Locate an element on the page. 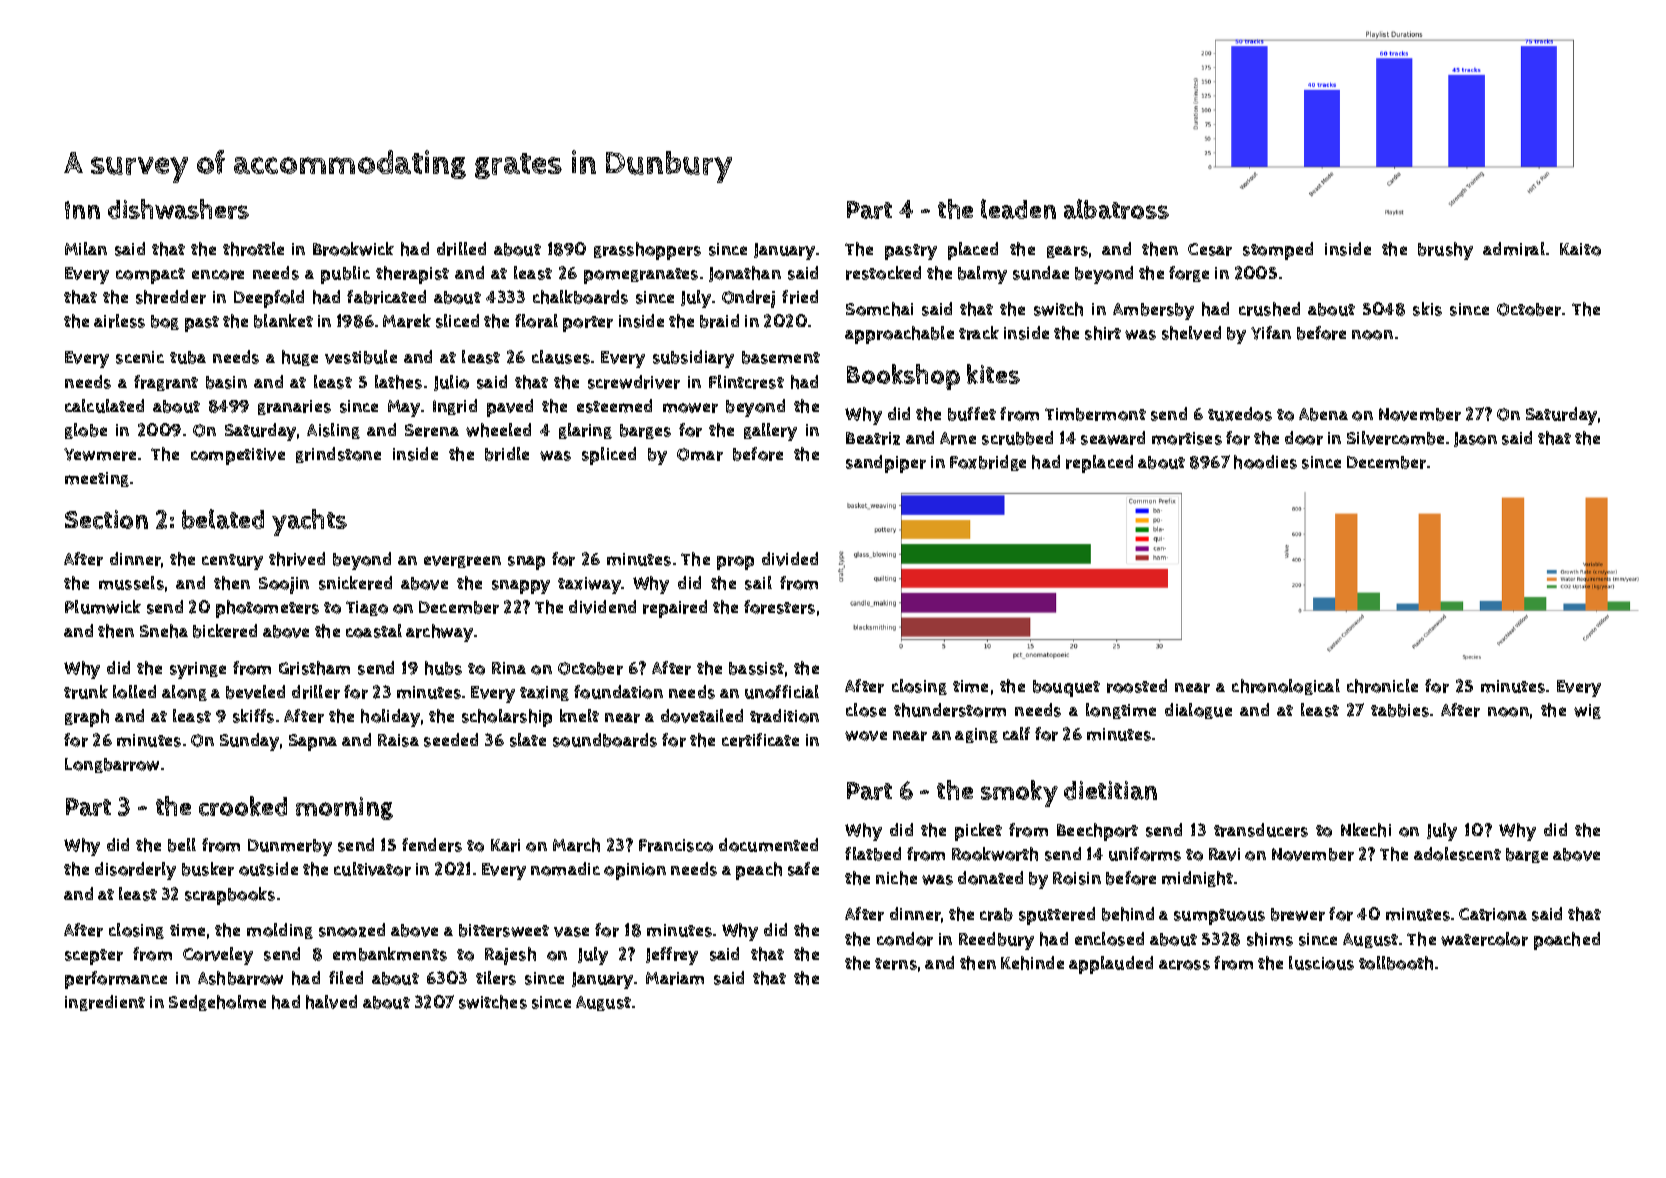 This document has height=1178, width=1666. Milan is located at coordinates (86, 248).
